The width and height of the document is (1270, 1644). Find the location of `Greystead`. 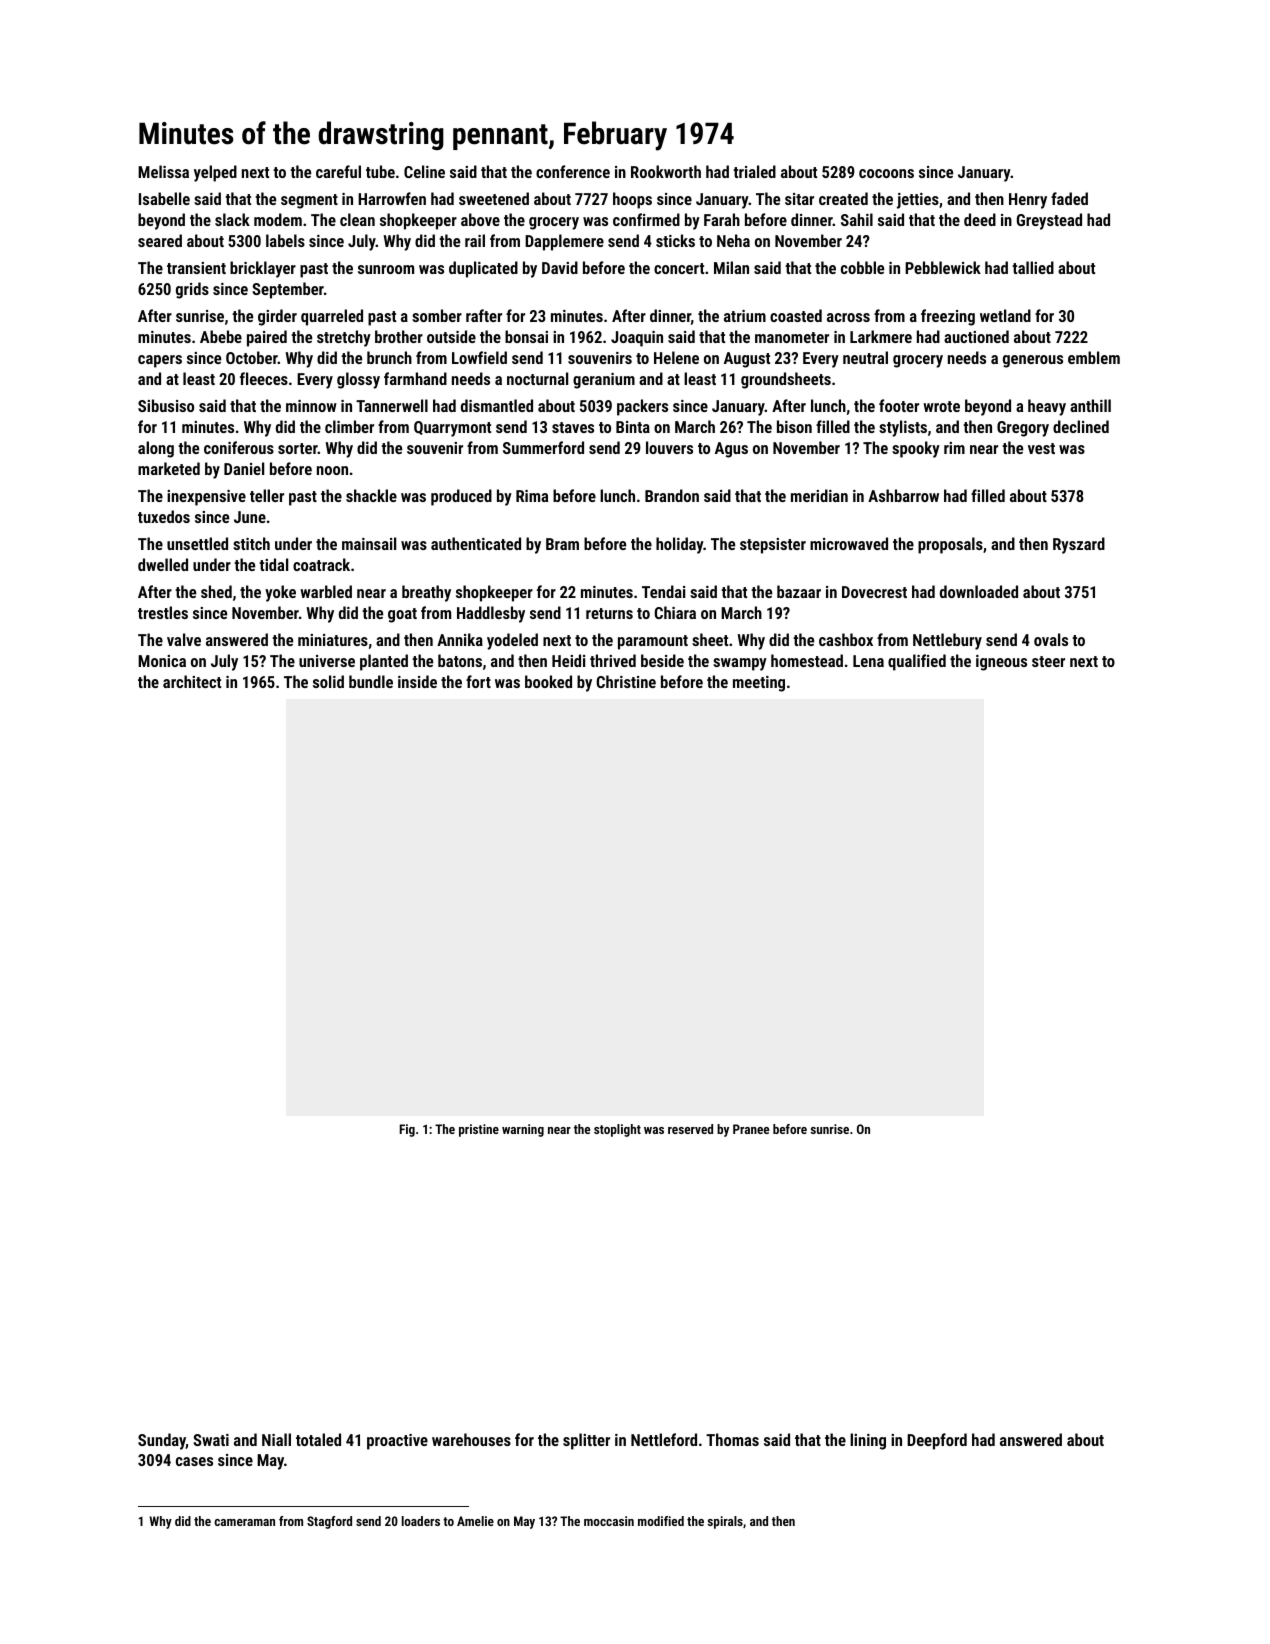

Greystead is located at coordinates (1049, 221).
